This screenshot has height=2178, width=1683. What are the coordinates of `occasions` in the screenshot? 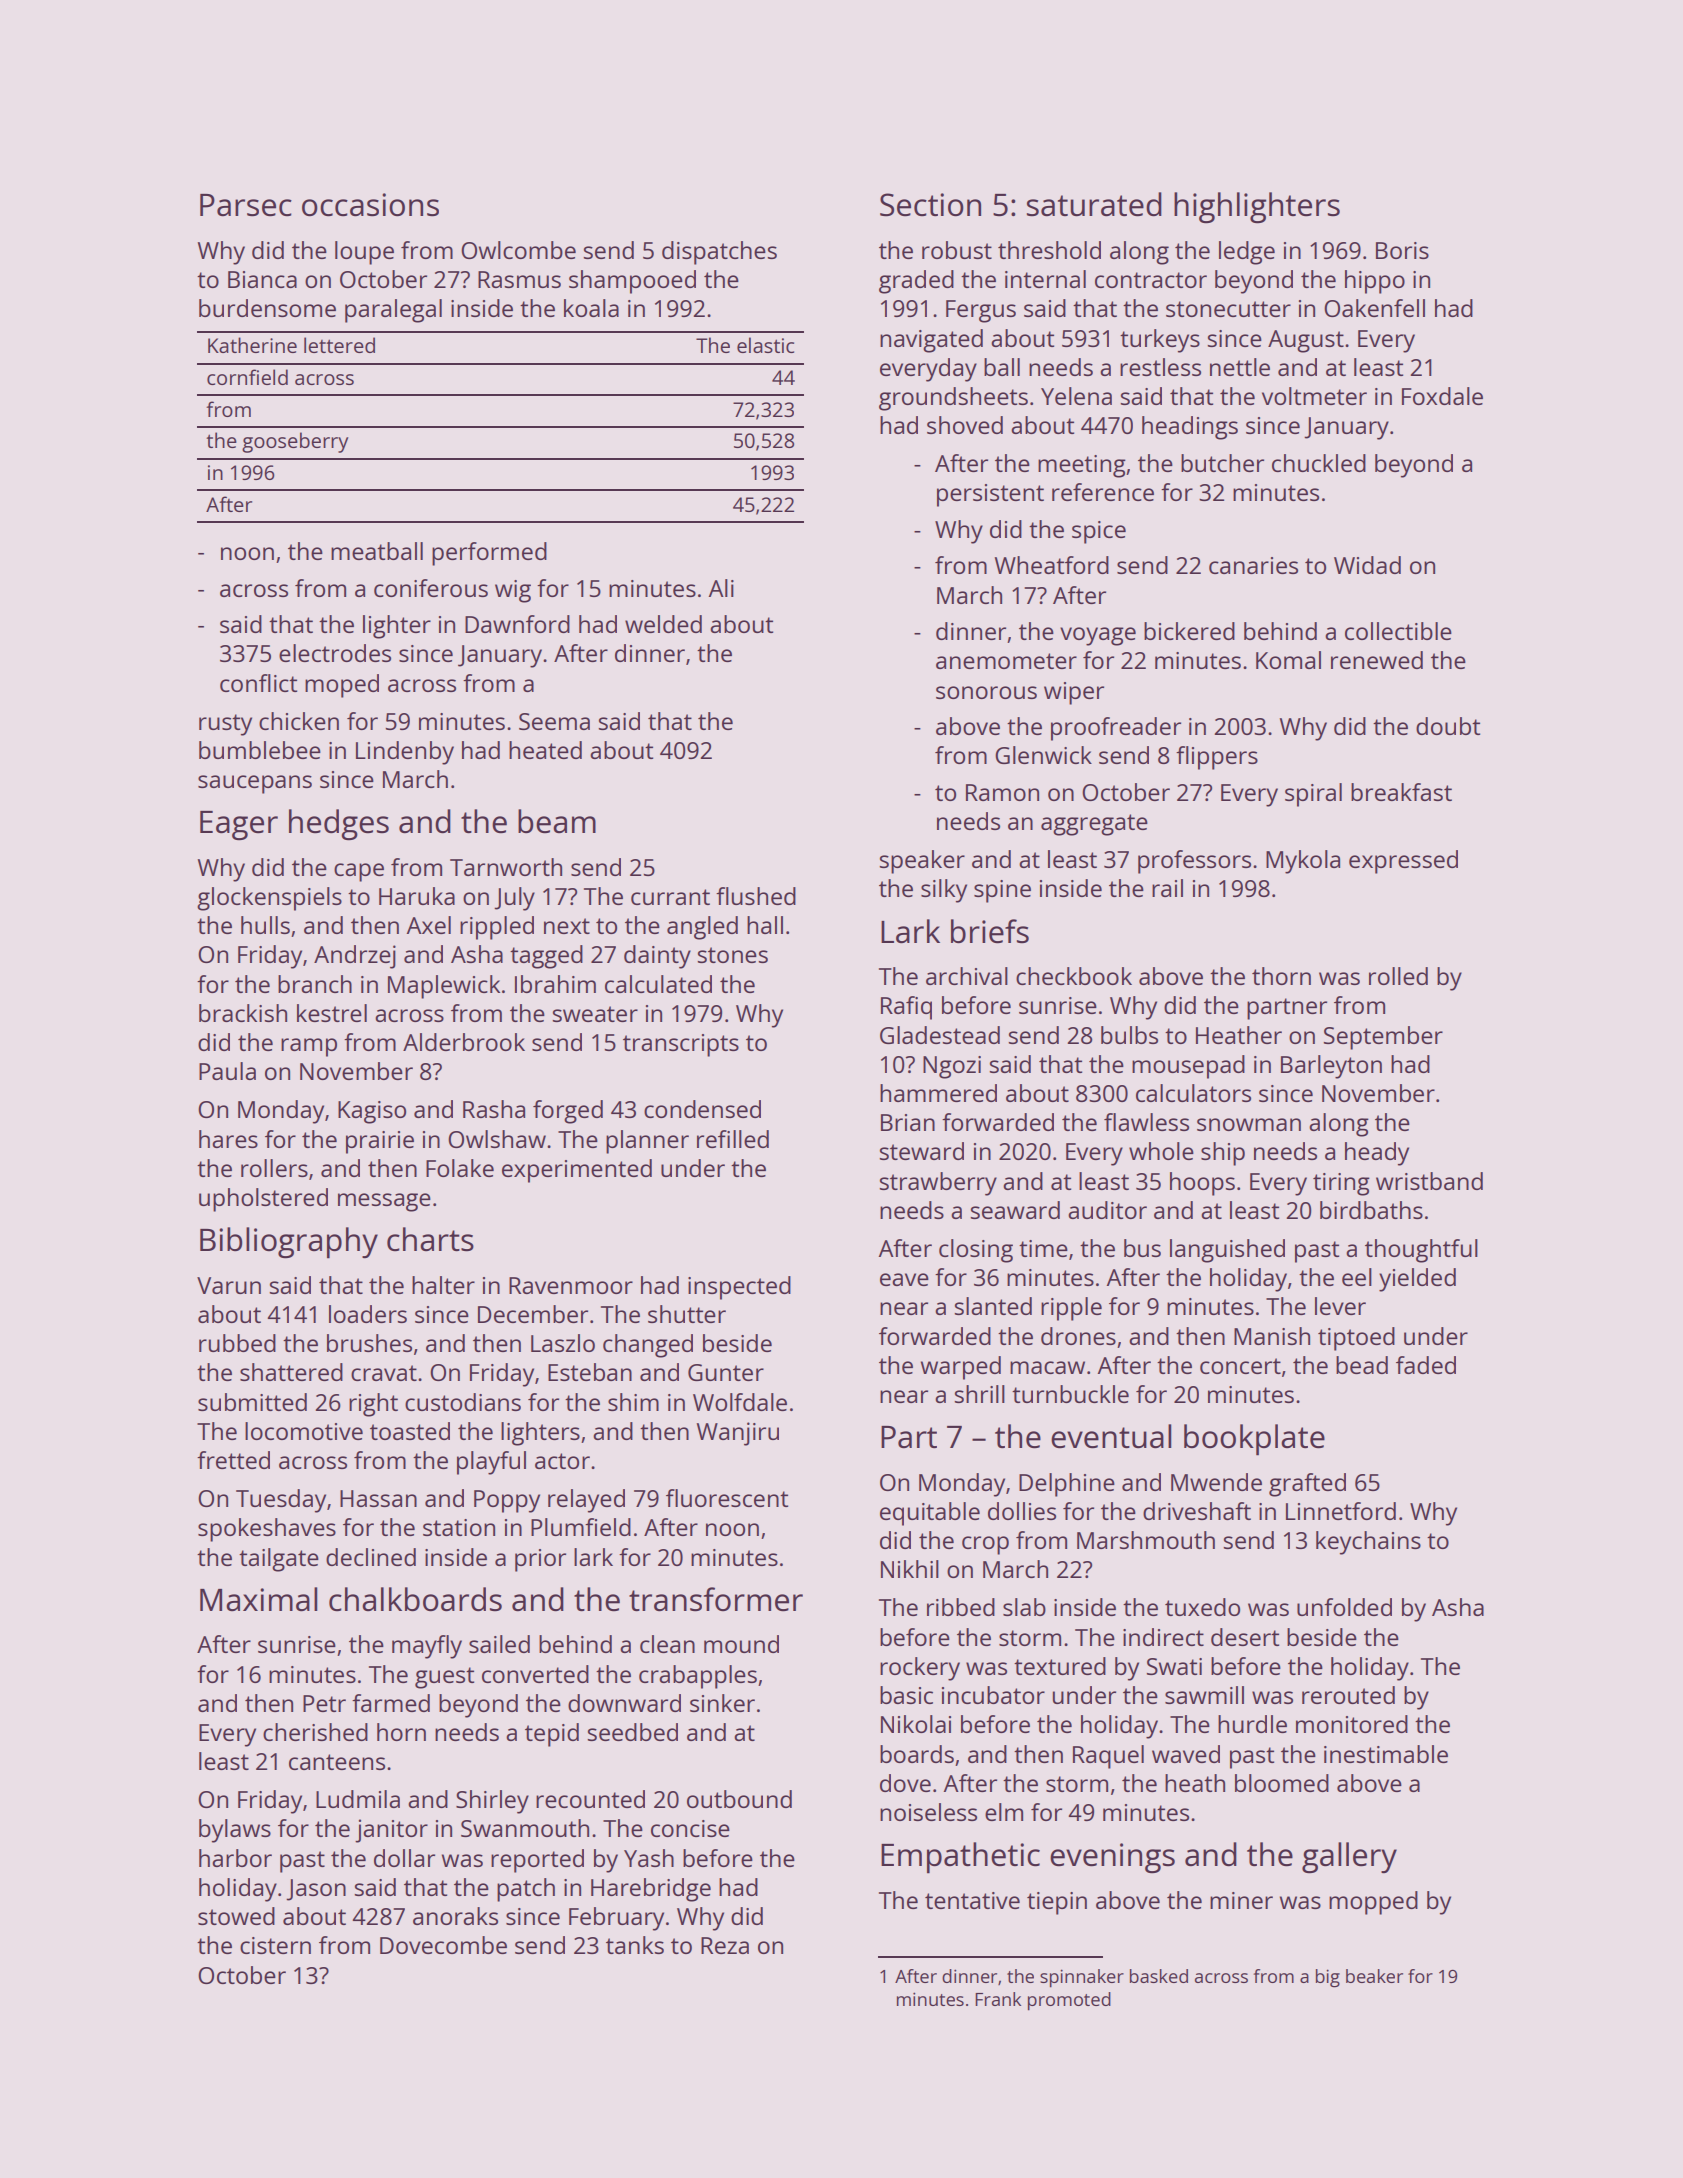 It's located at (370, 205).
